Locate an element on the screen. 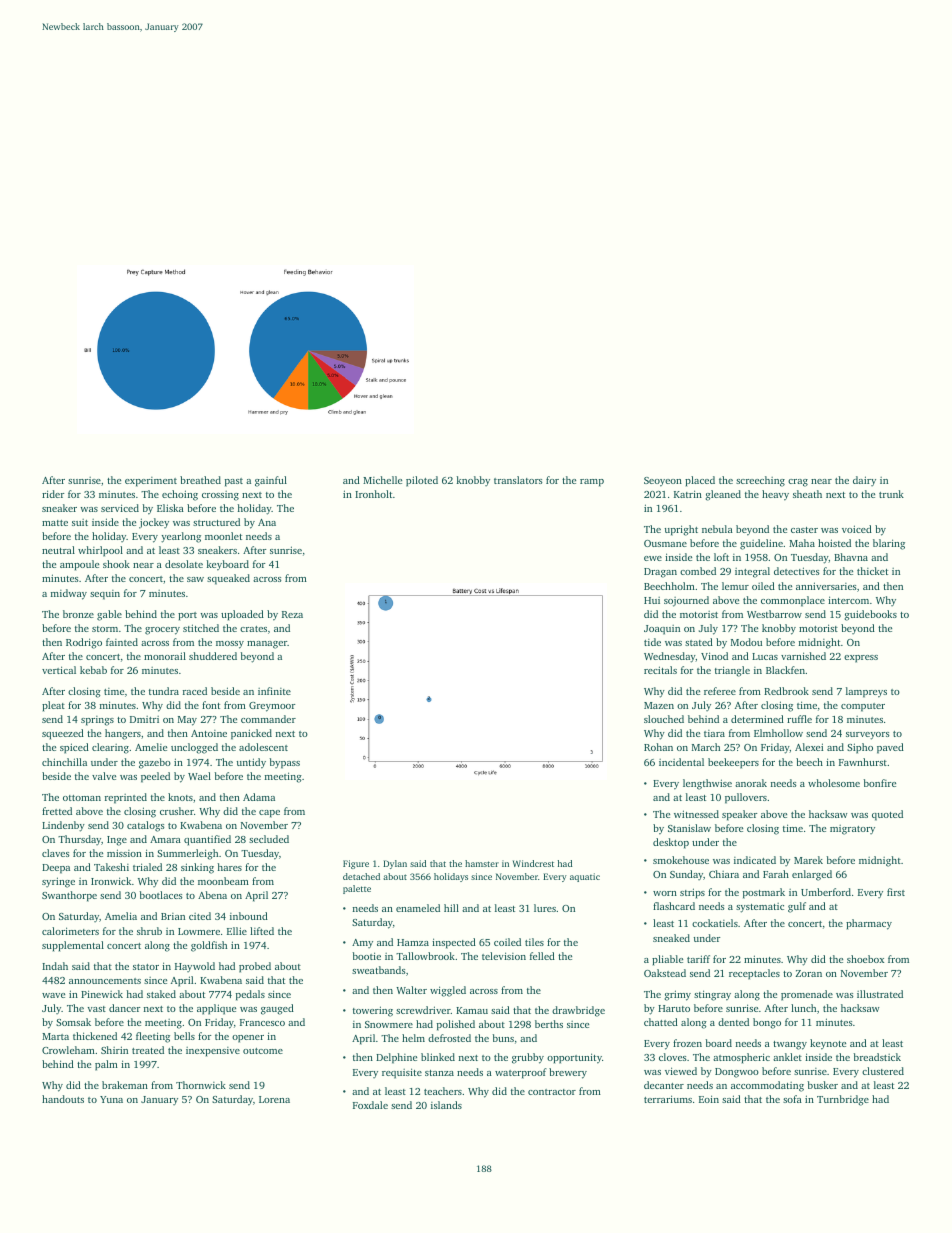 The height and width of the screenshot is (1233, 952). Hui is located at coordinates (652, 600).
